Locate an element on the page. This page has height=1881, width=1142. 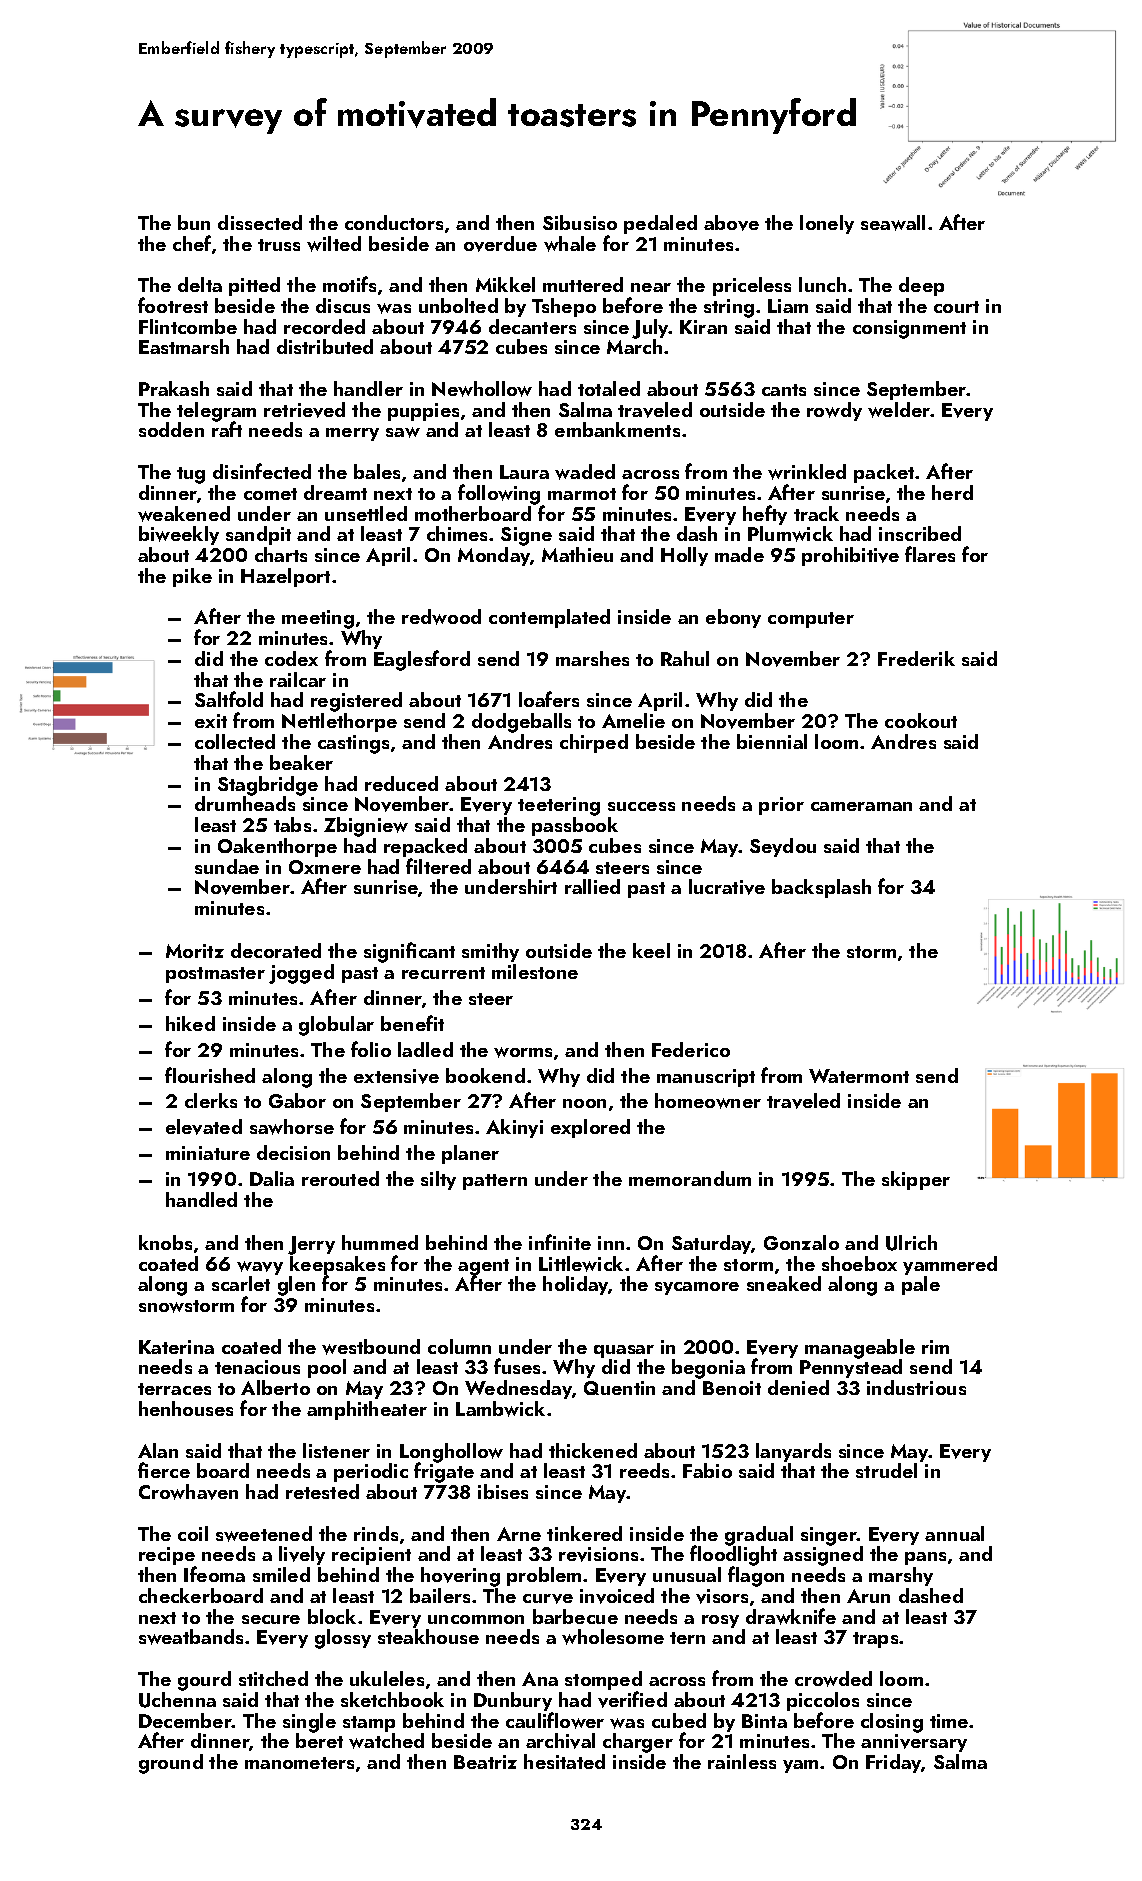
Watermont is located at coordinates (859, 1076).
